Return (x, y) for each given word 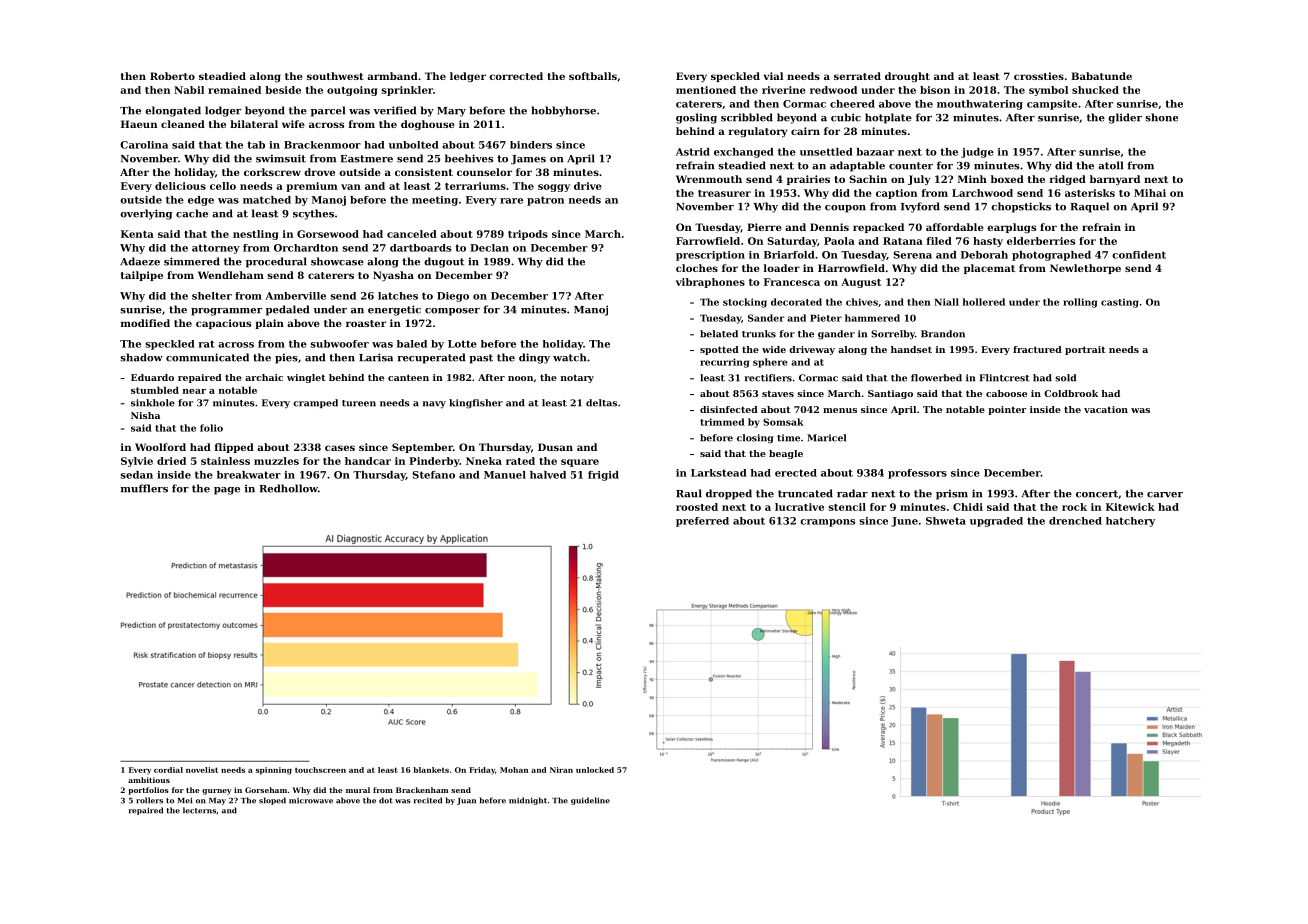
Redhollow (288, 488)
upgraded (996, 522)
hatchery (1130, 522)
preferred (702, 522)
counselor (484, 172)
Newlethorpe (1085, 269)
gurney (216, 792)
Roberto (172, 76)
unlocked (595, 770)
